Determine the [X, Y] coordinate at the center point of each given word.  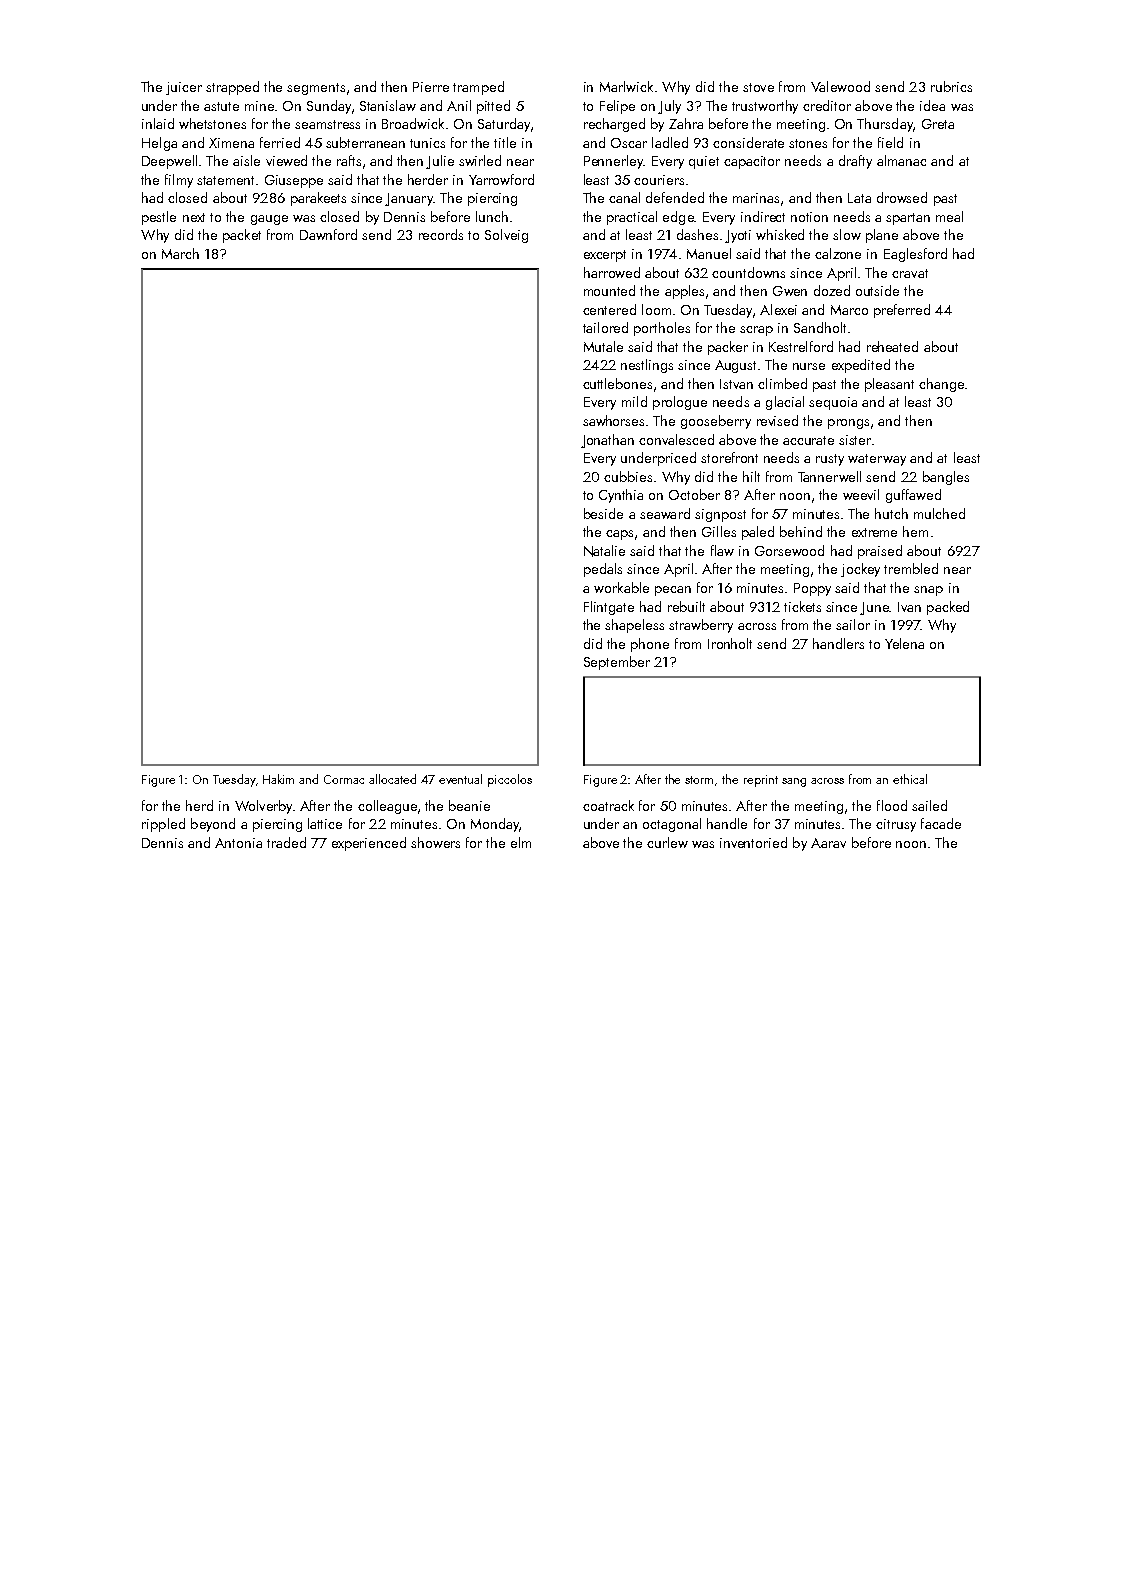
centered [609, 309]
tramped [478, 88]
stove [758, 87]
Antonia [238, 843]
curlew [667, 842]
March [180, 253]
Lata [859, 198]
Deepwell [169, 162]
